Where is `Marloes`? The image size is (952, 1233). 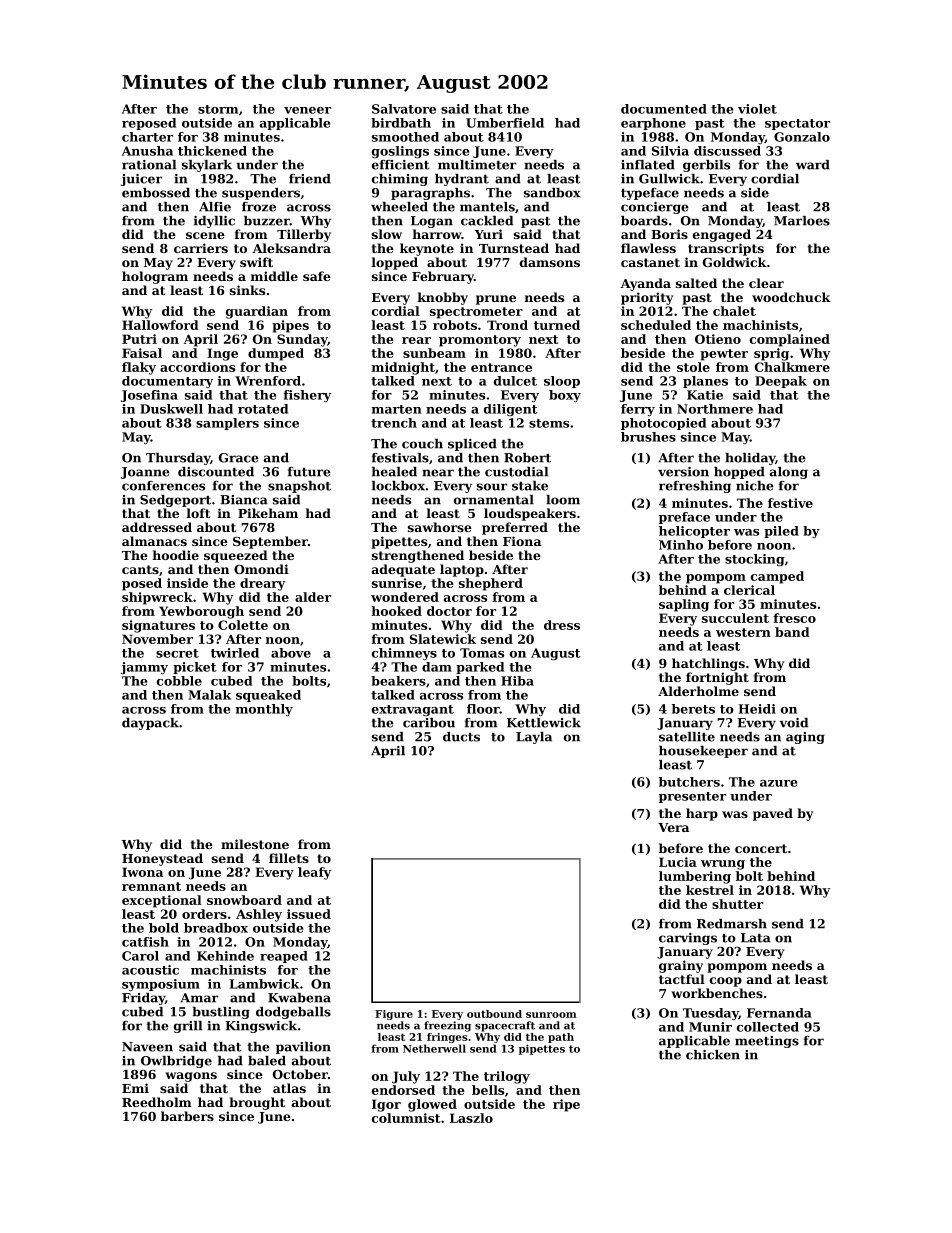
Marloes is located at coordinates (802, 221).
